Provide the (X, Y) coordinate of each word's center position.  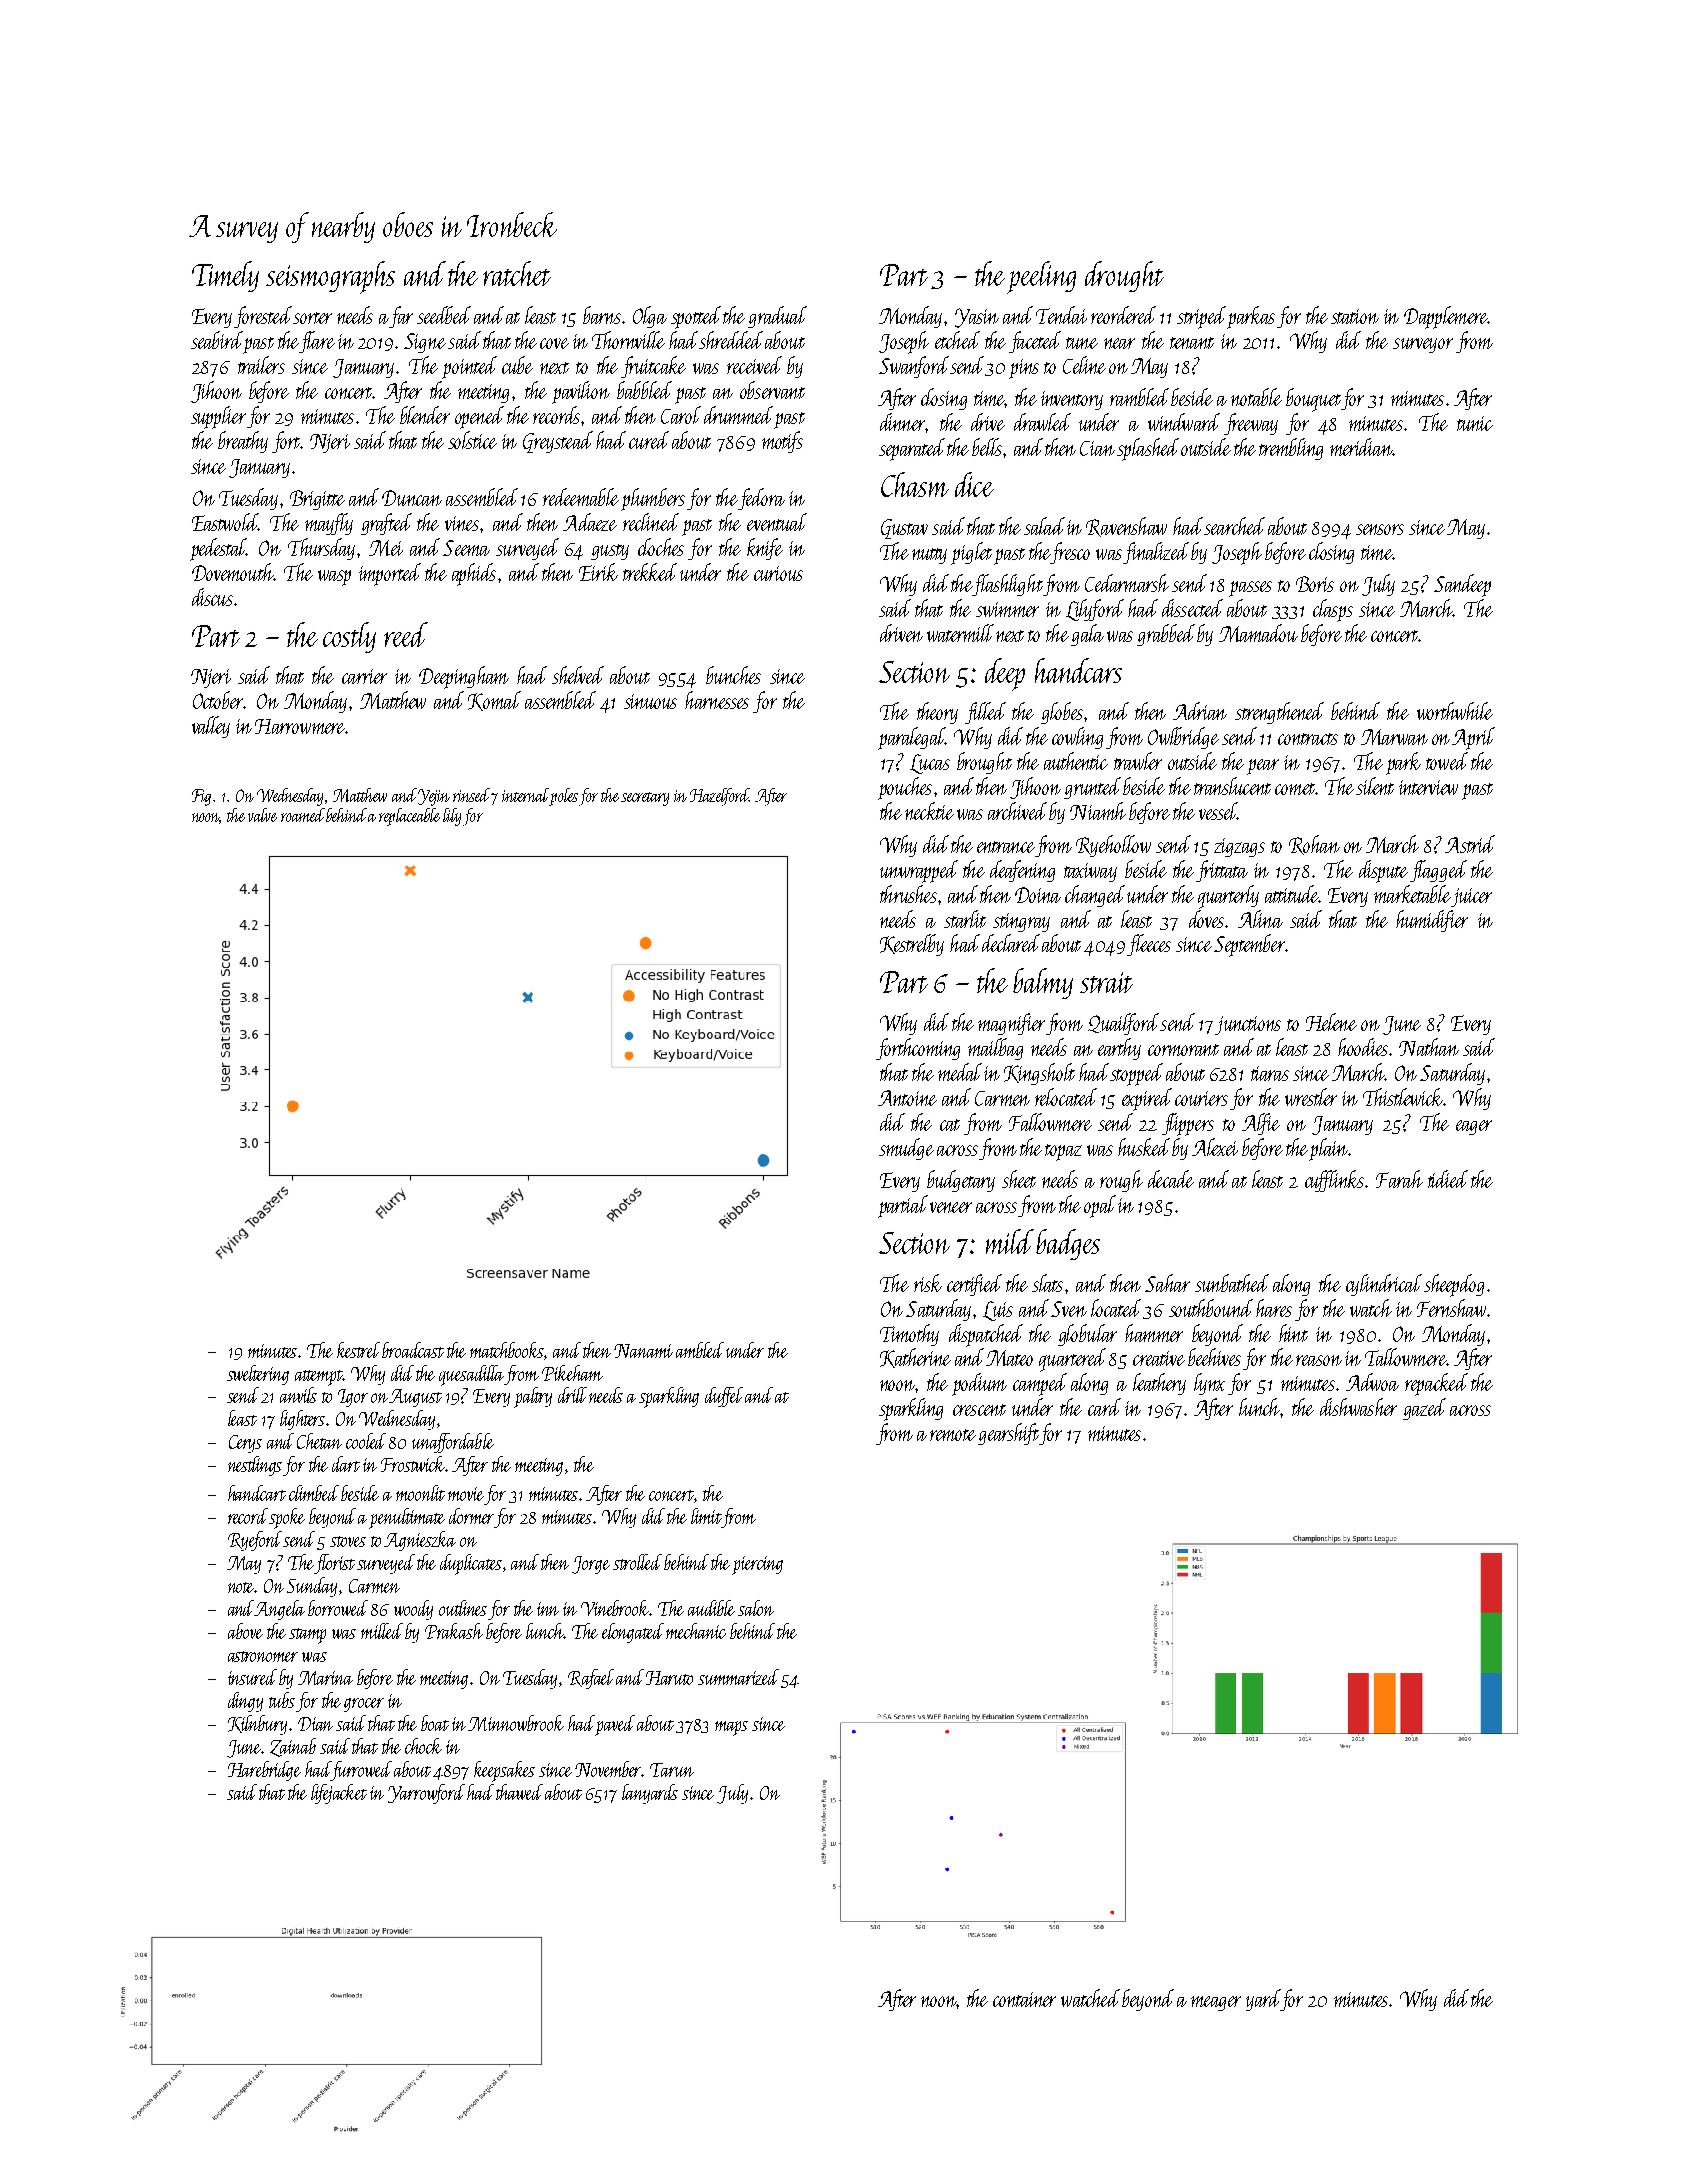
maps (731, 1728)
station (1355, 316)
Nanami (643, 1351)
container (1024, 1999)
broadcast (413, 1350)
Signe (425, 343)
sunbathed (1232, 1283)
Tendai (1061, 315)
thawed (519, 1792)
